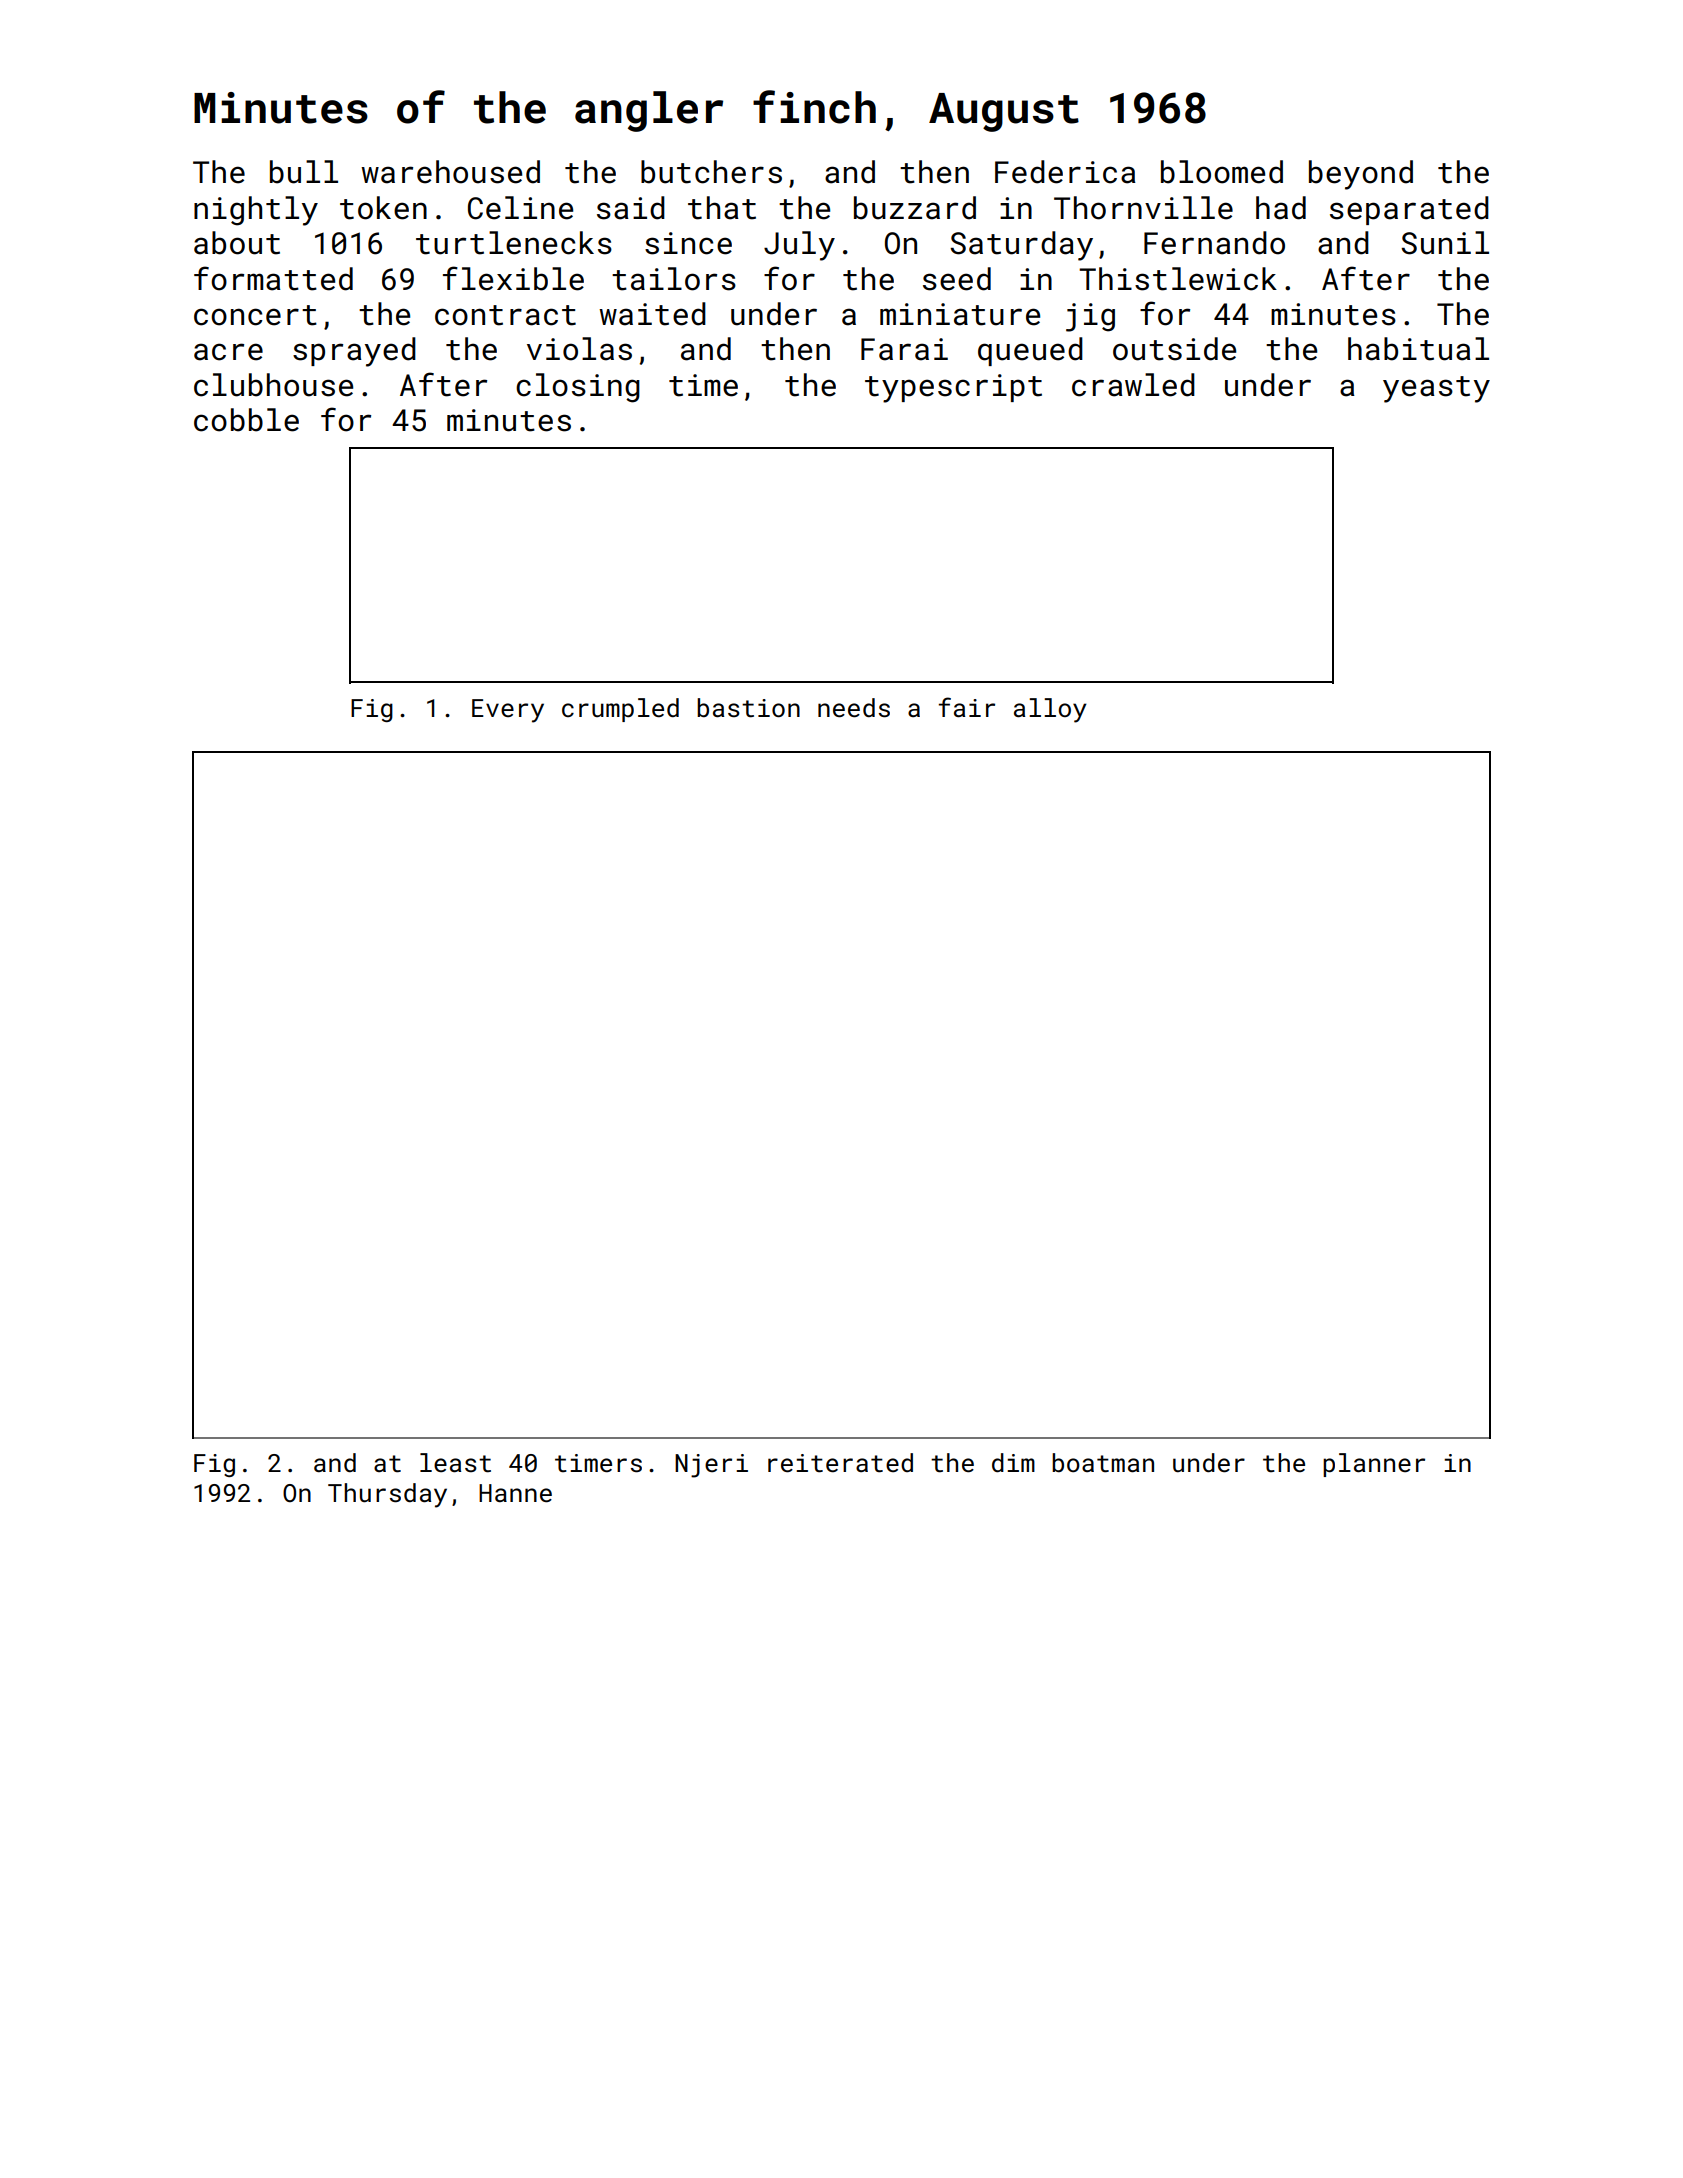 This screenshot has height=2178, width=1683. I want to click on warehoused, so click(450, 172).
